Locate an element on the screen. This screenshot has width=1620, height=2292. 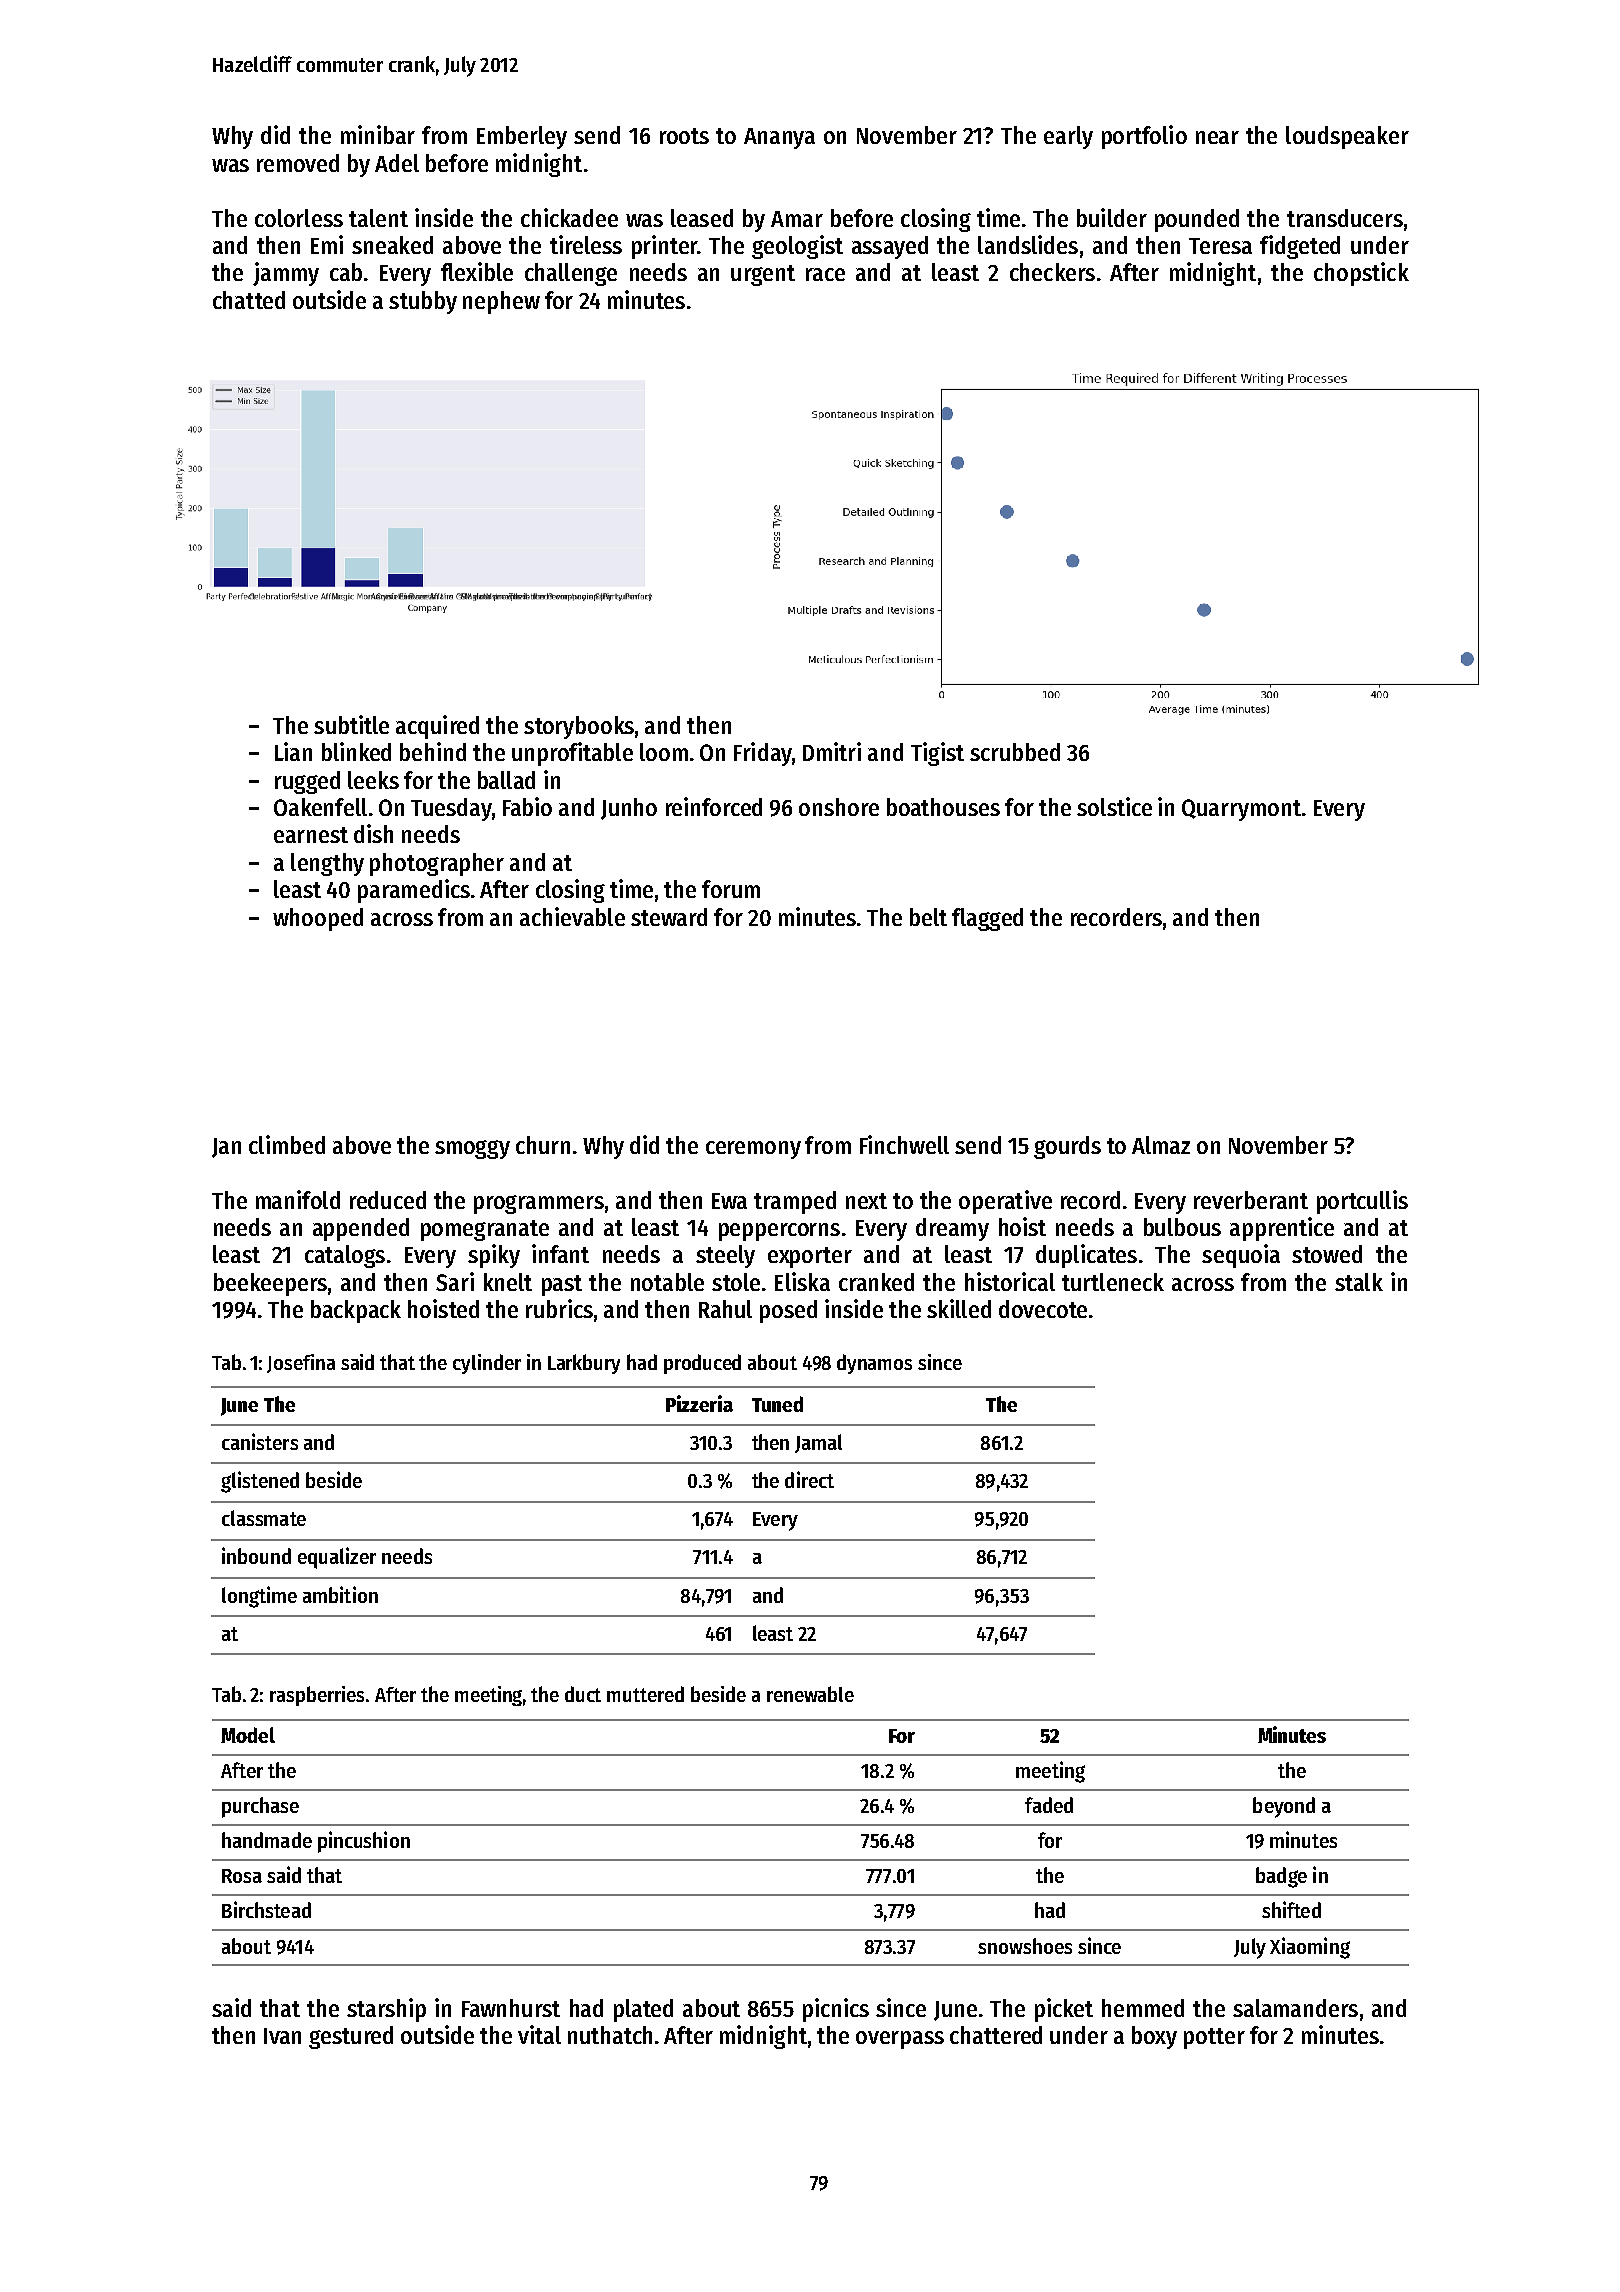
chattered is located at coordinates (996, 2035).
